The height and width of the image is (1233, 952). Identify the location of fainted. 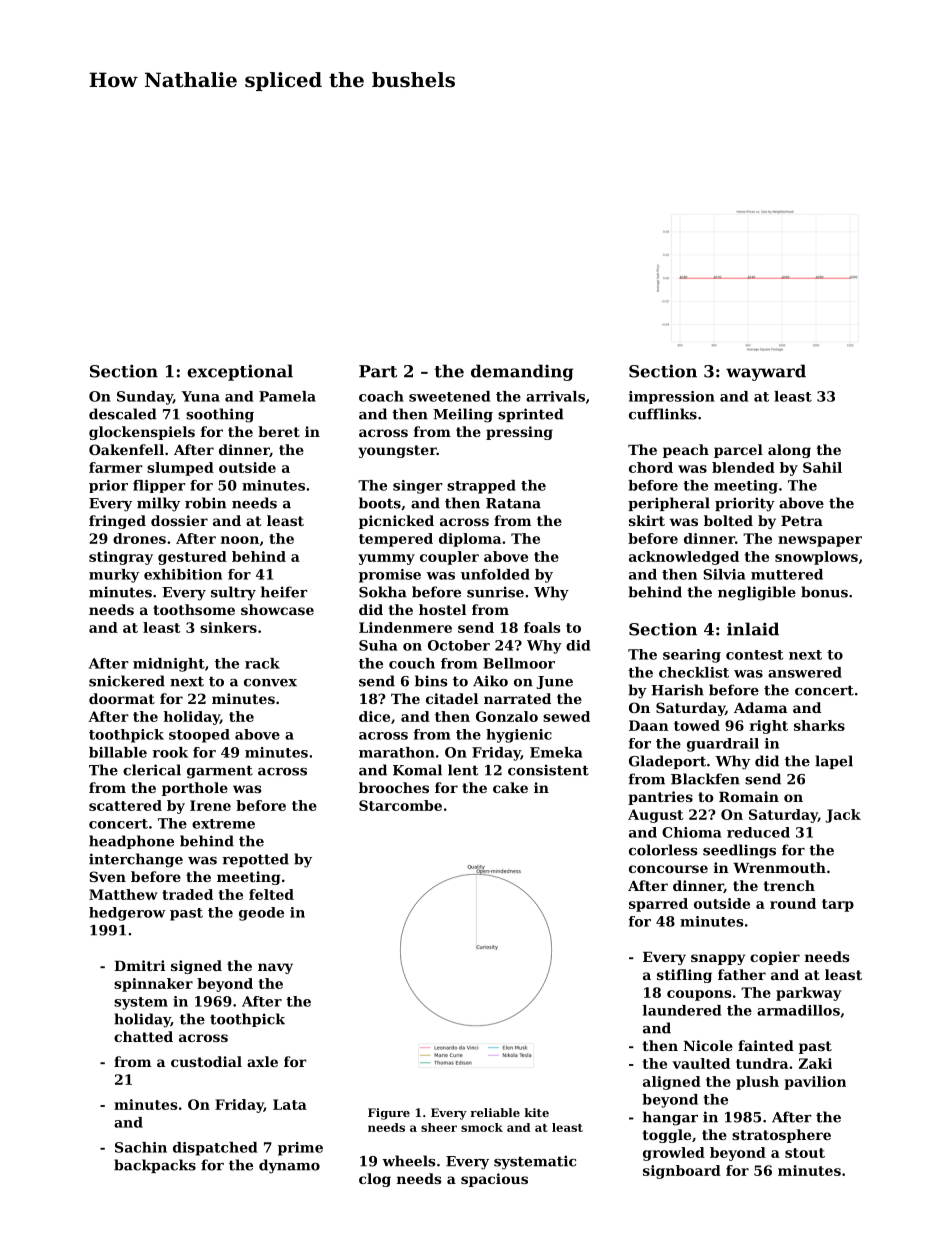
(766, 1045).
